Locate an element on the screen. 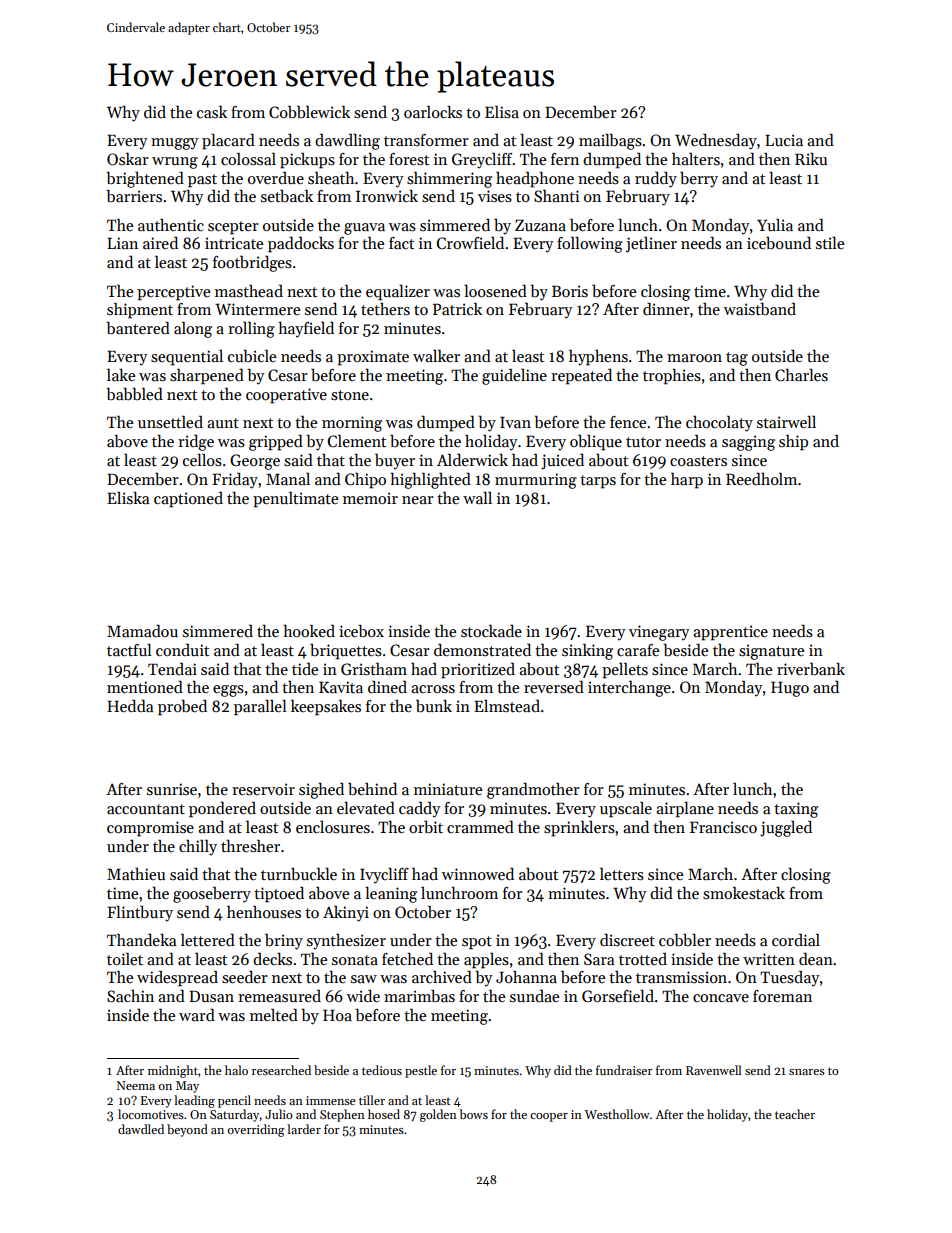  beyond is located at coordinates (187, 1130).
